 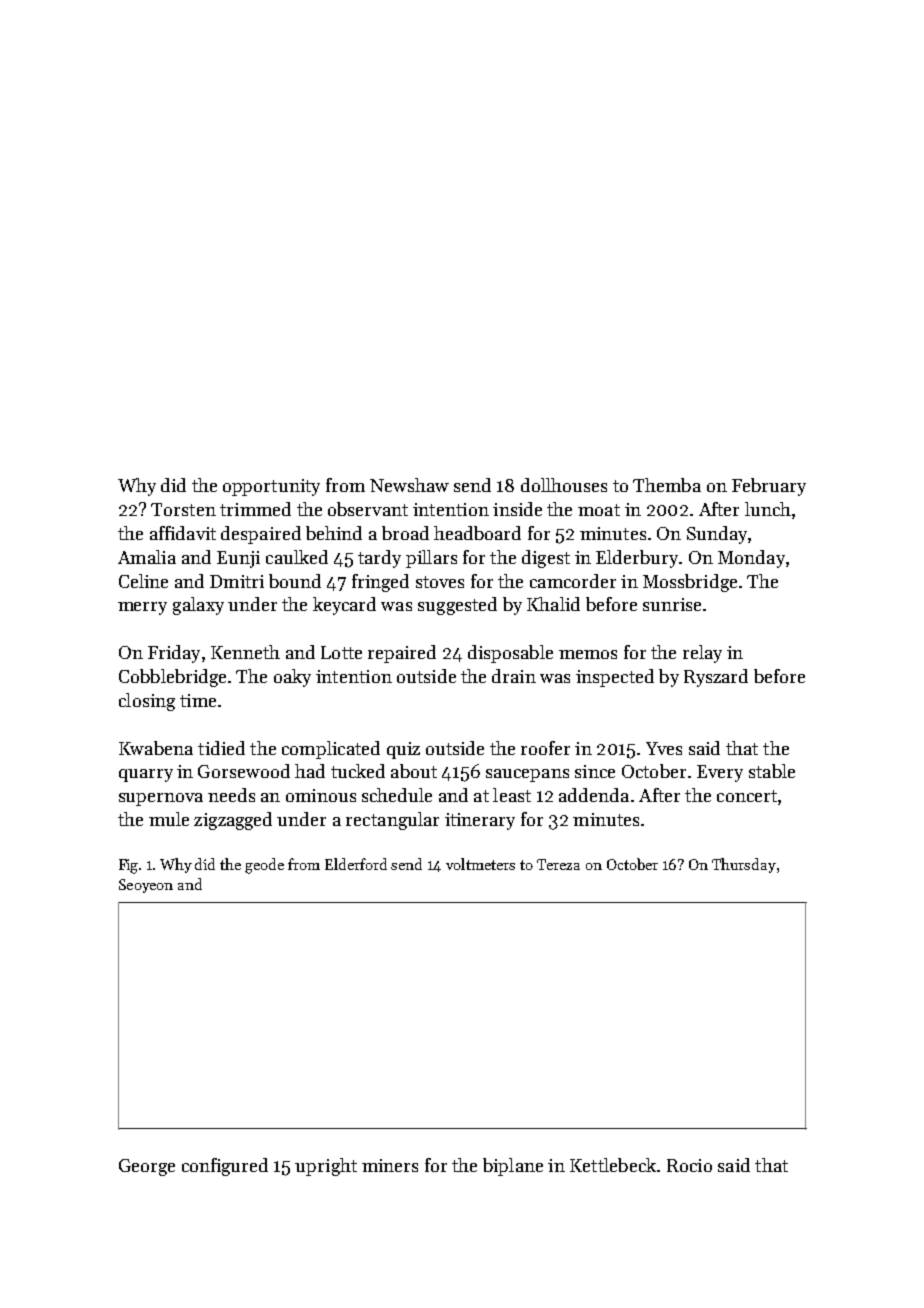 I want to click on upright, so click(x=326, y=1167).
